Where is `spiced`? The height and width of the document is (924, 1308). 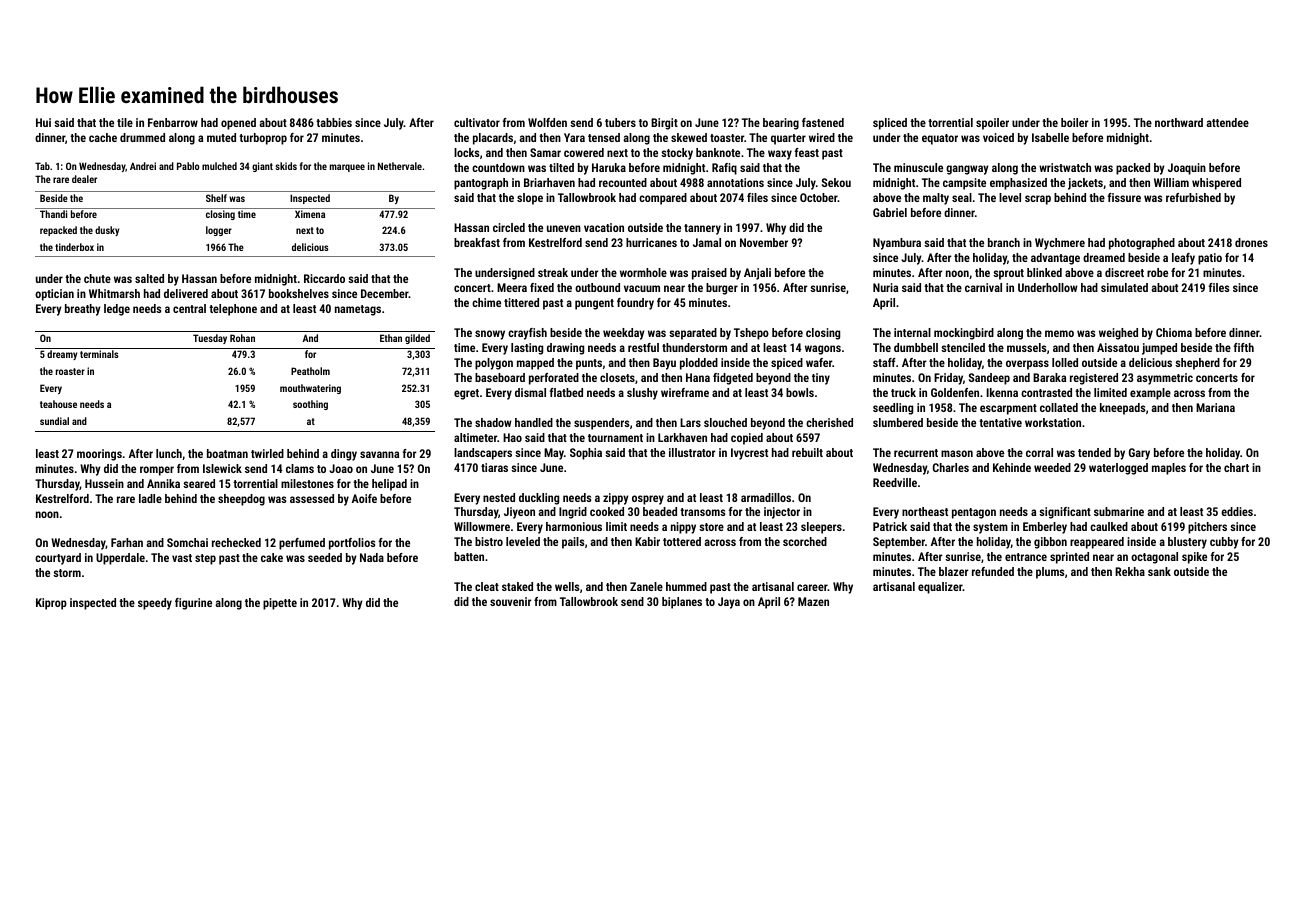
spiced is located at coordinates (787, 364).
